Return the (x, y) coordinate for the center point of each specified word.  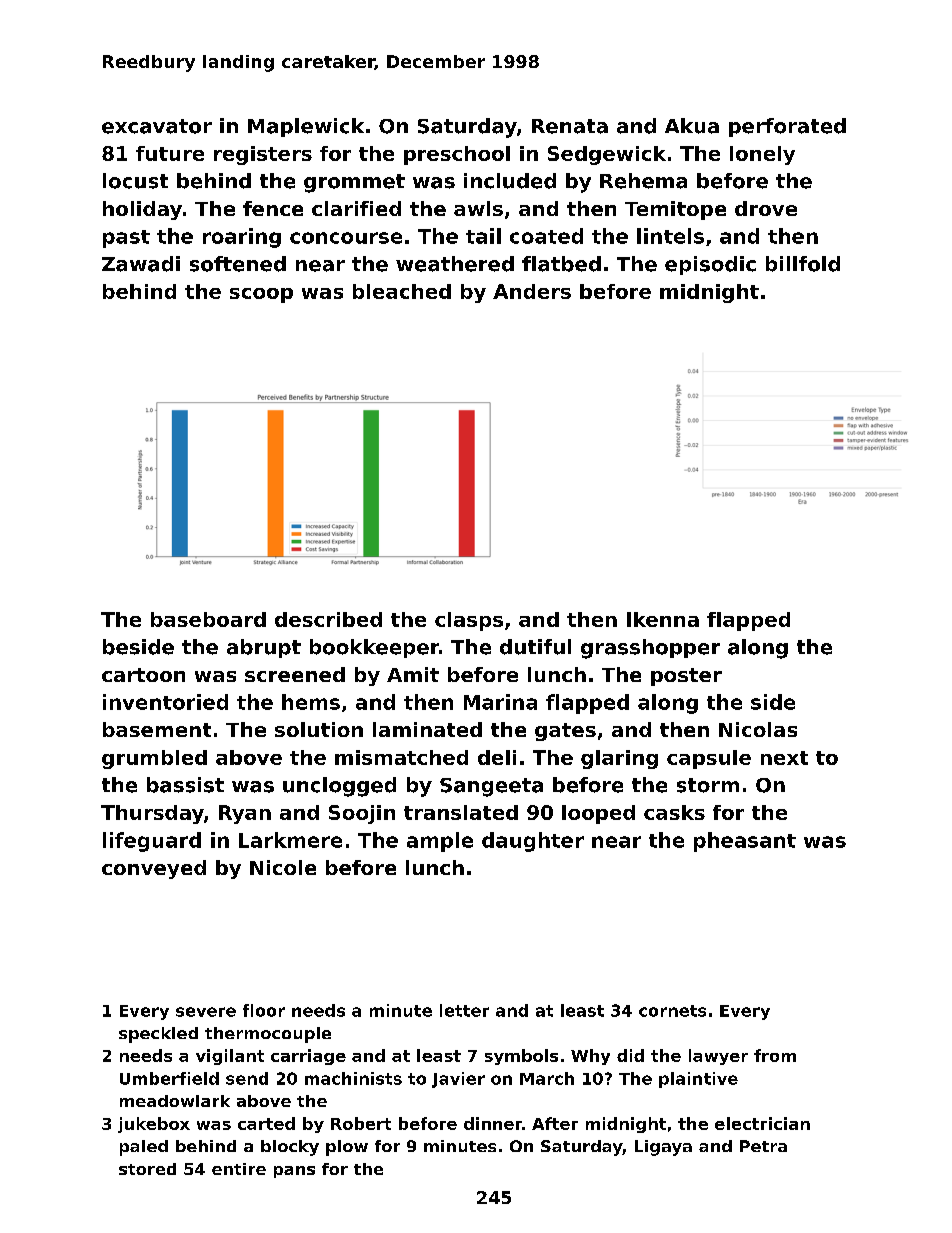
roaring (242, 238)
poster (686, 677)
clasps (469, 621)
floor (264, 1010)
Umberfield (169, 1078)
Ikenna (663, 619)
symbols (521, 1057)
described (328, 619)
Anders (532, 291)
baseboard (208, 619)
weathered (455, 264)
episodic (710, 265)
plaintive (698, 1080)
